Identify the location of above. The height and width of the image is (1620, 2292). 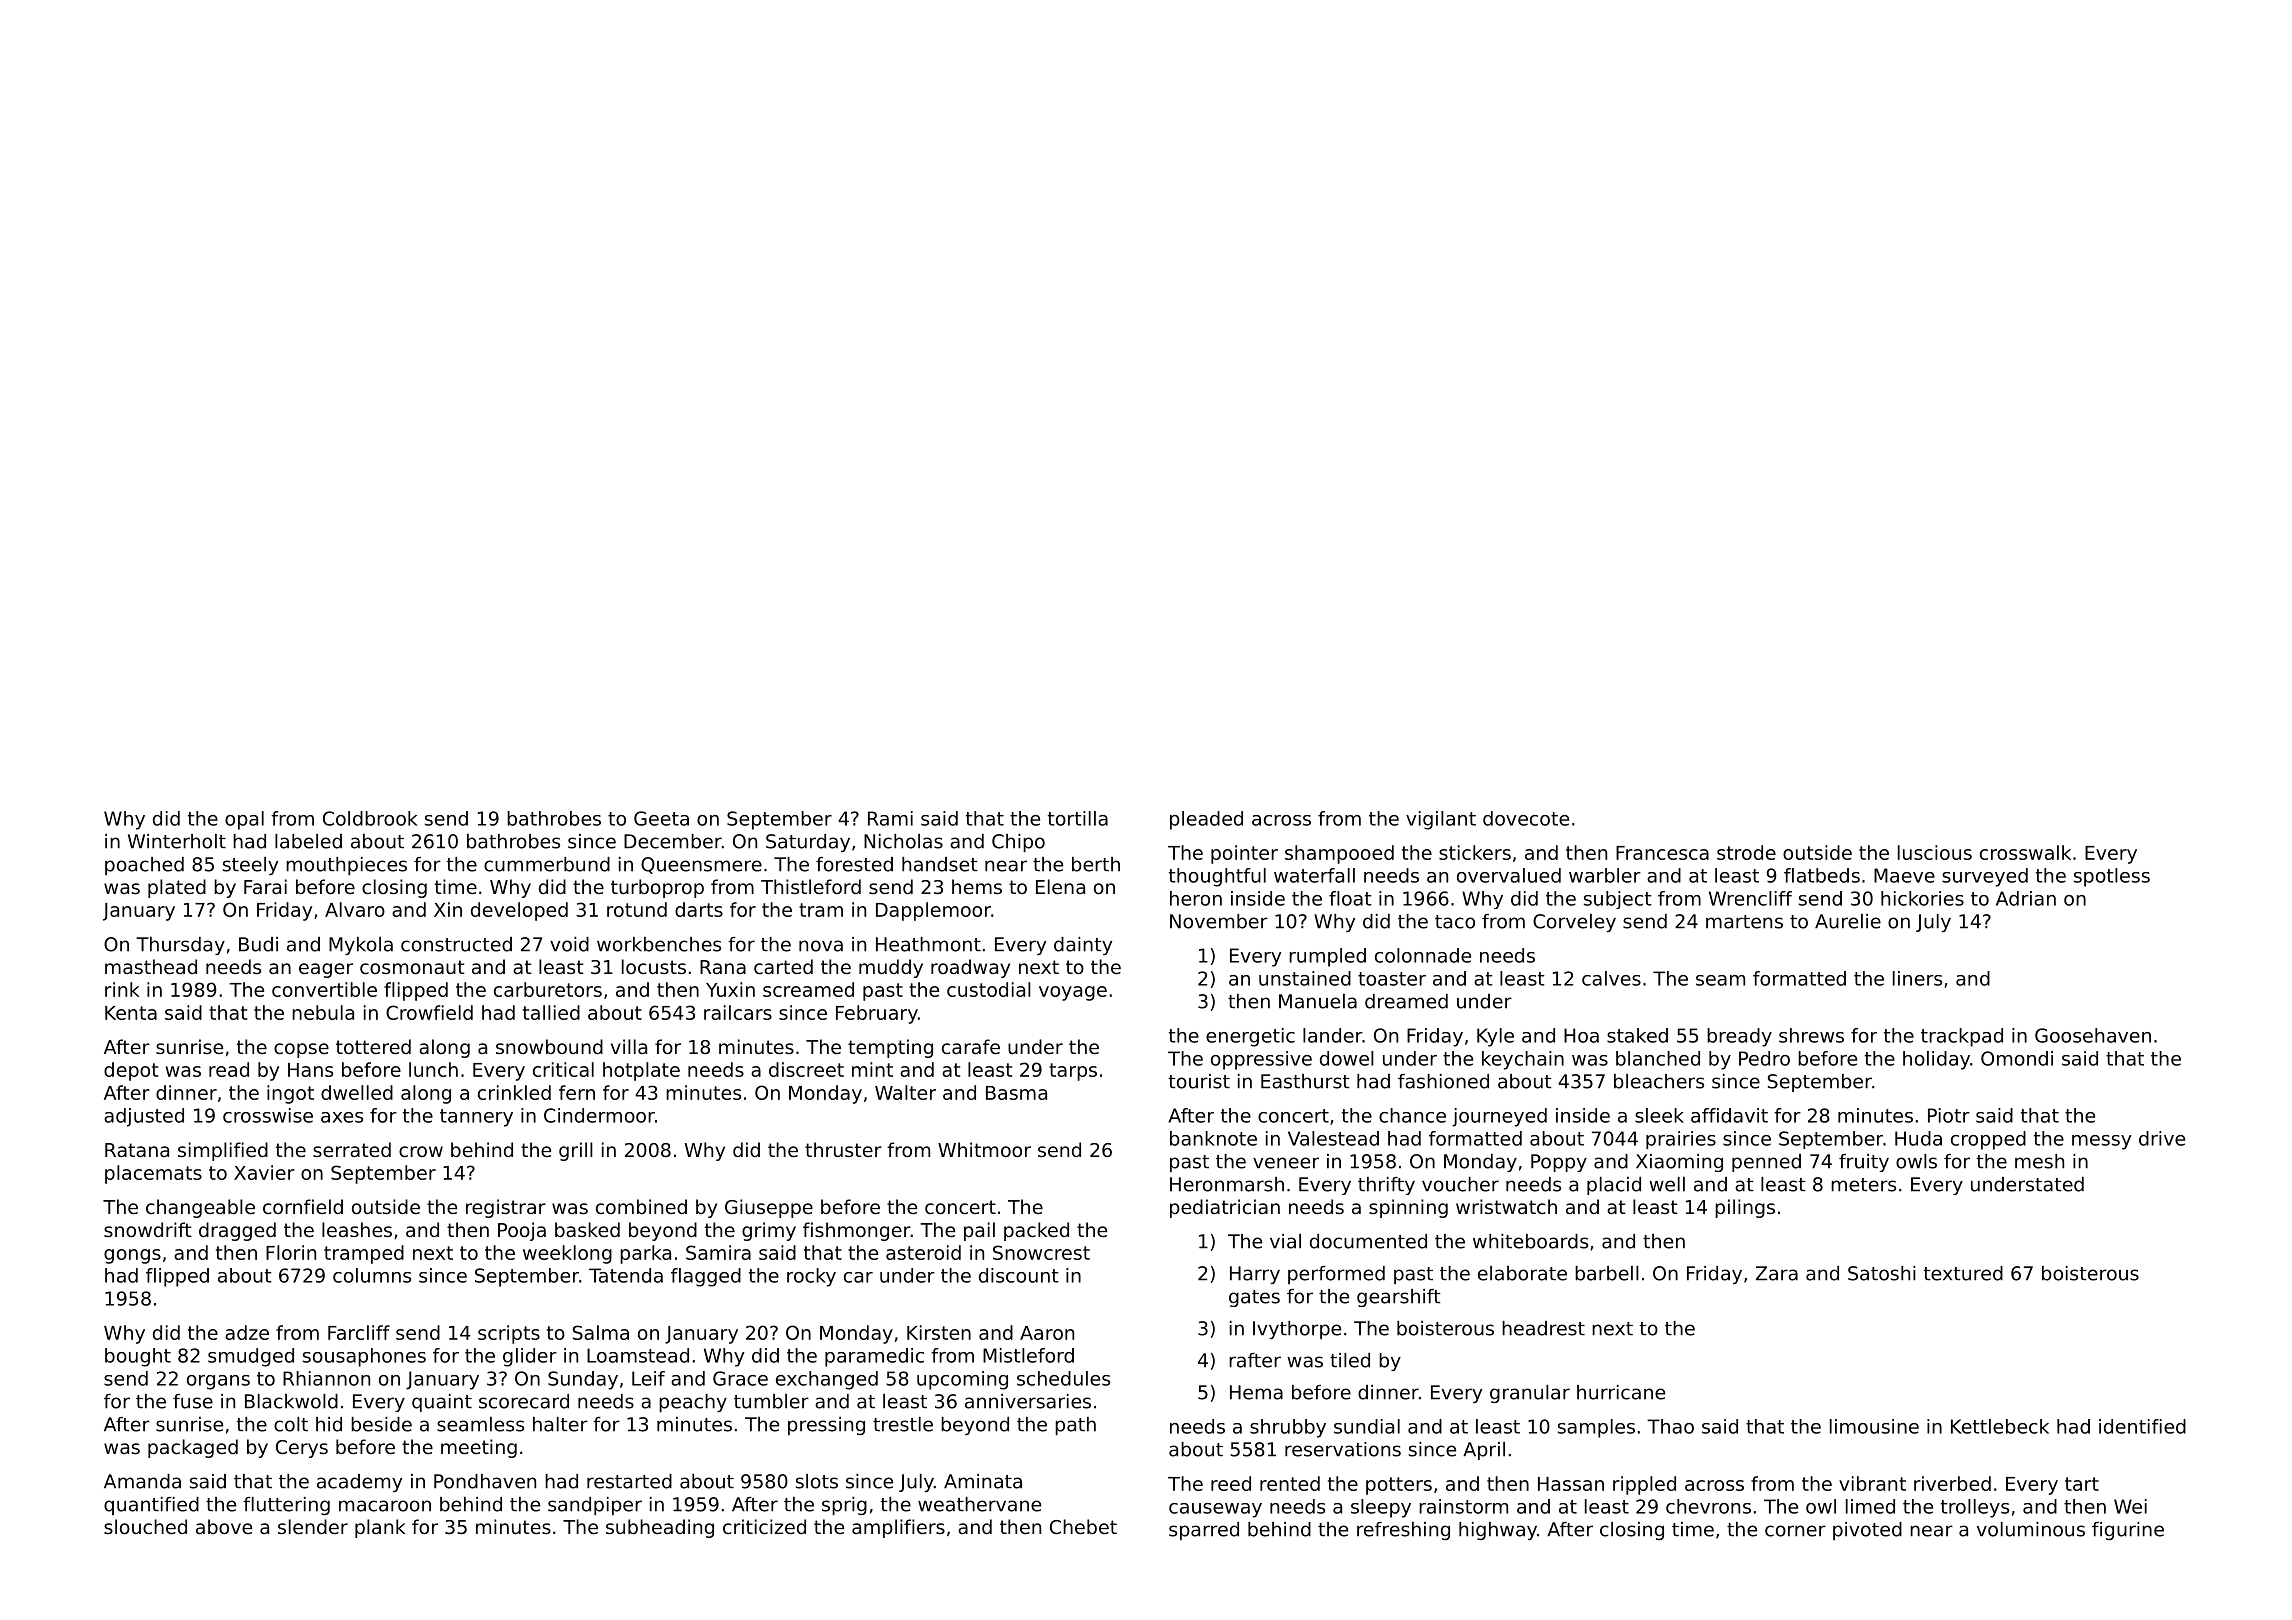
(224, 1526).
